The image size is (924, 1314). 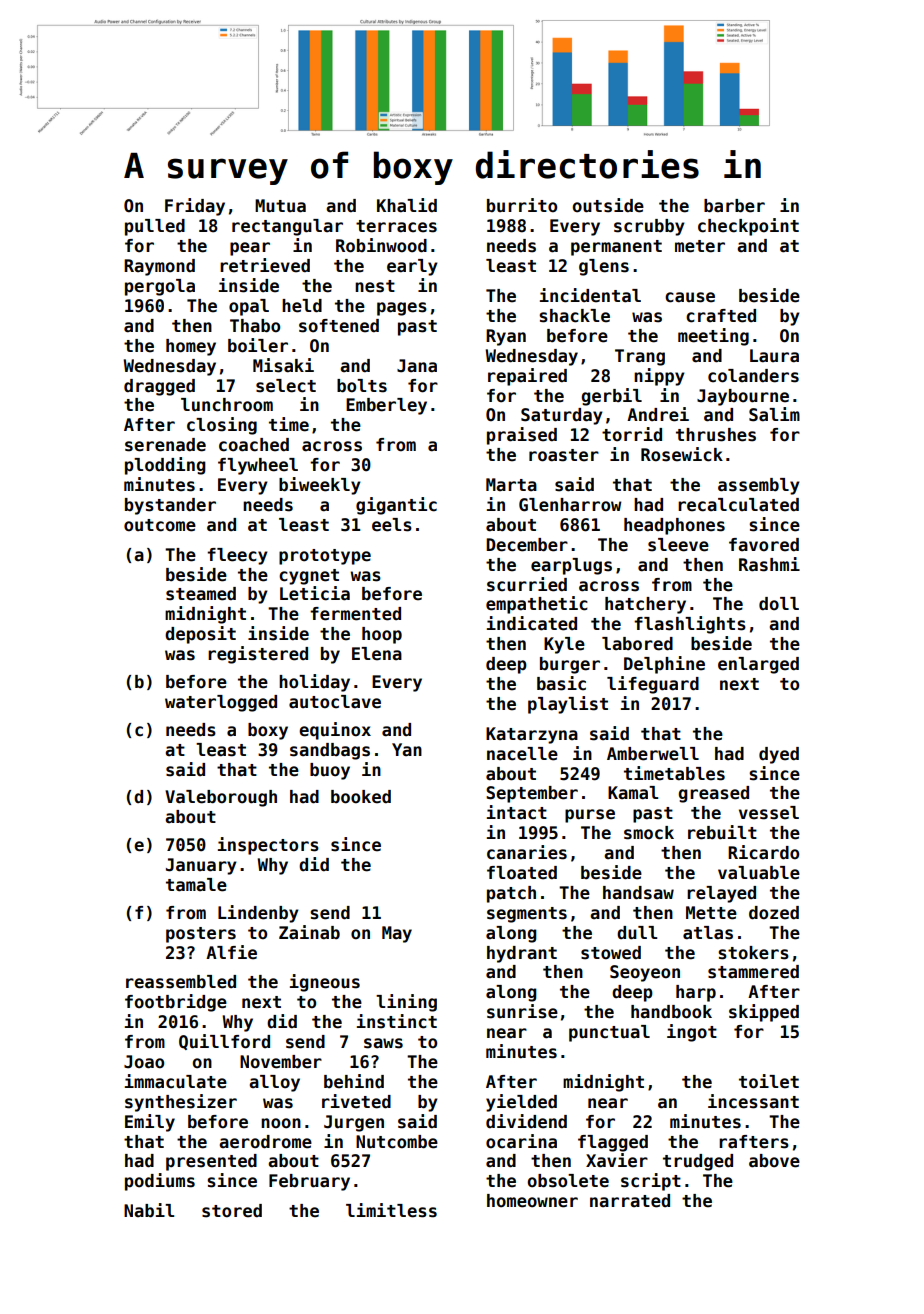 I want to click on homeowner, so click(x=532, y=1201).
